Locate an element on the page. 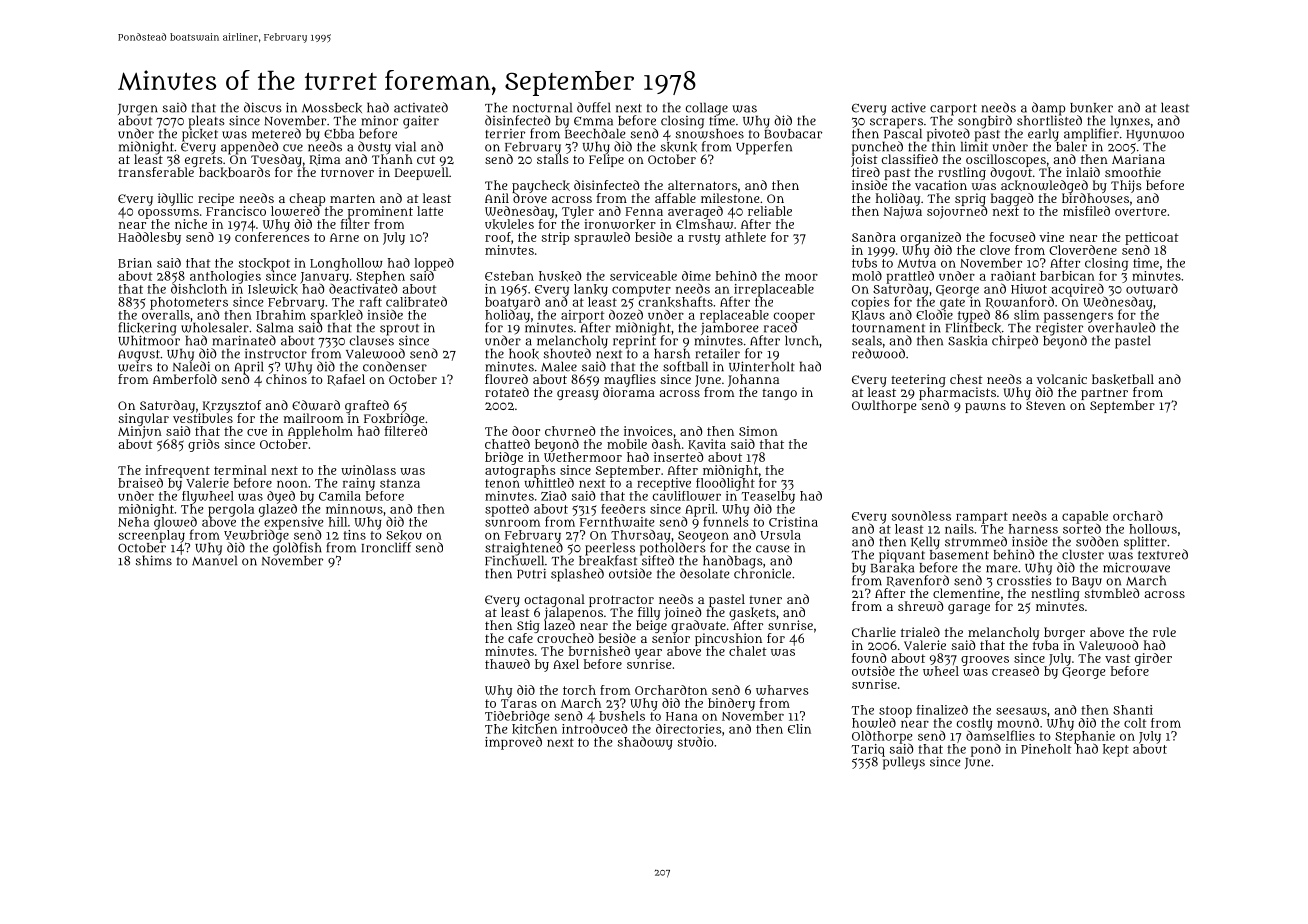  January is located at coordinates (324, 278).
